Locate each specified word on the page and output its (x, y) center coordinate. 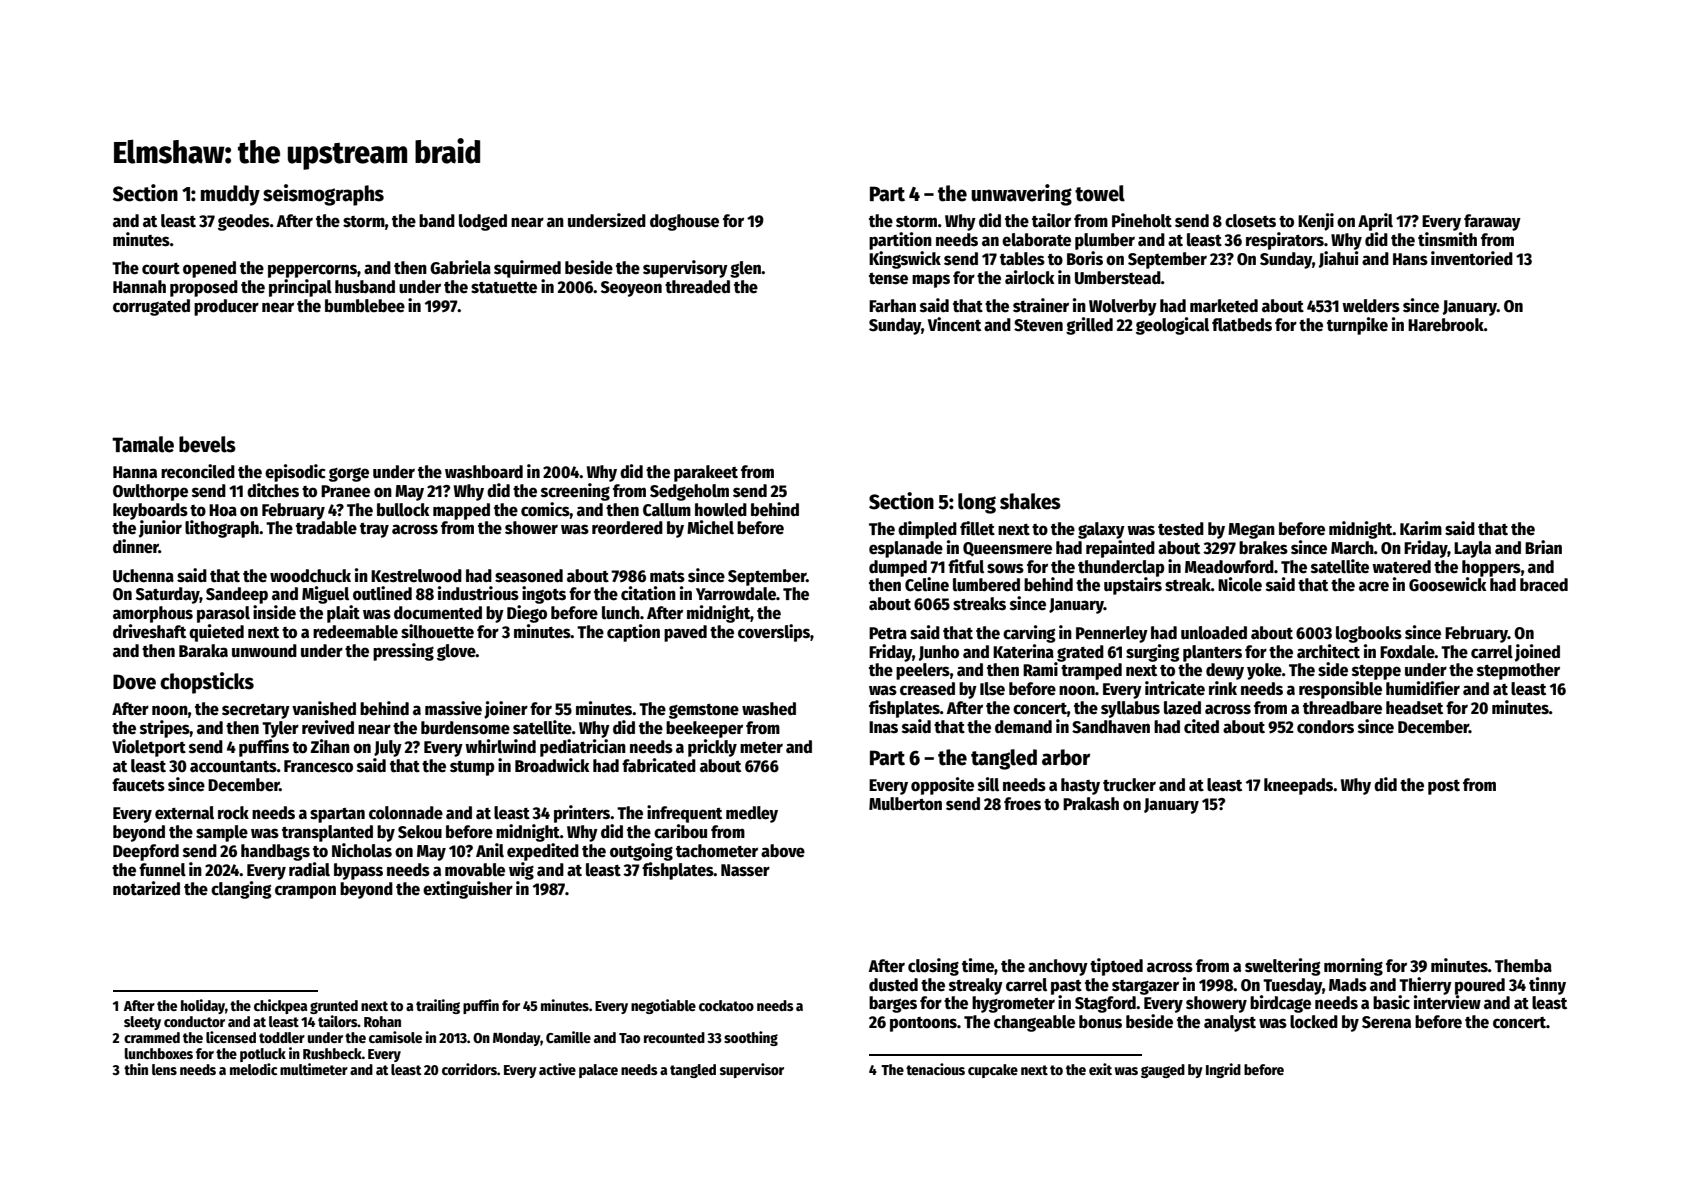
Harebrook (1446, 325)
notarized (146, 888)
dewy (1225, 671)
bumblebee (365, 306)
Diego (527, 614)
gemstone (704, 711)
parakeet (706, 473)
